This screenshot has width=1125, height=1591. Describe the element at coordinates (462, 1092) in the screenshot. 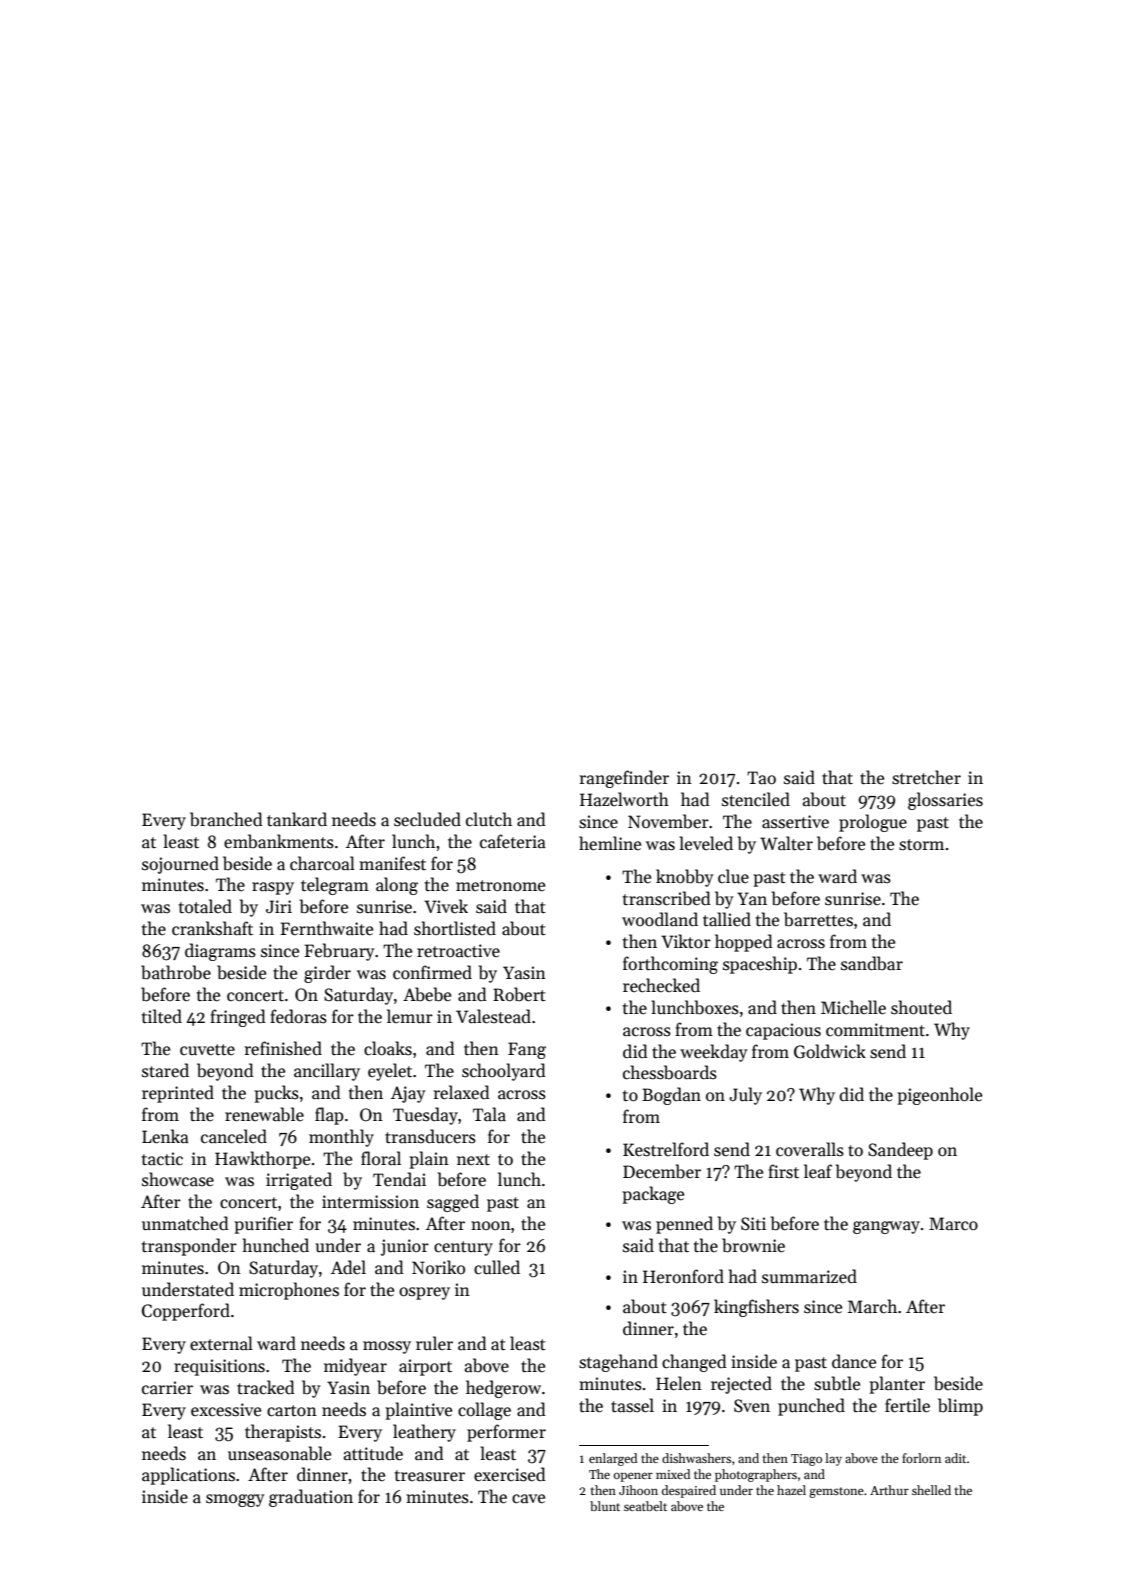

I see `relaxed` at that location.
